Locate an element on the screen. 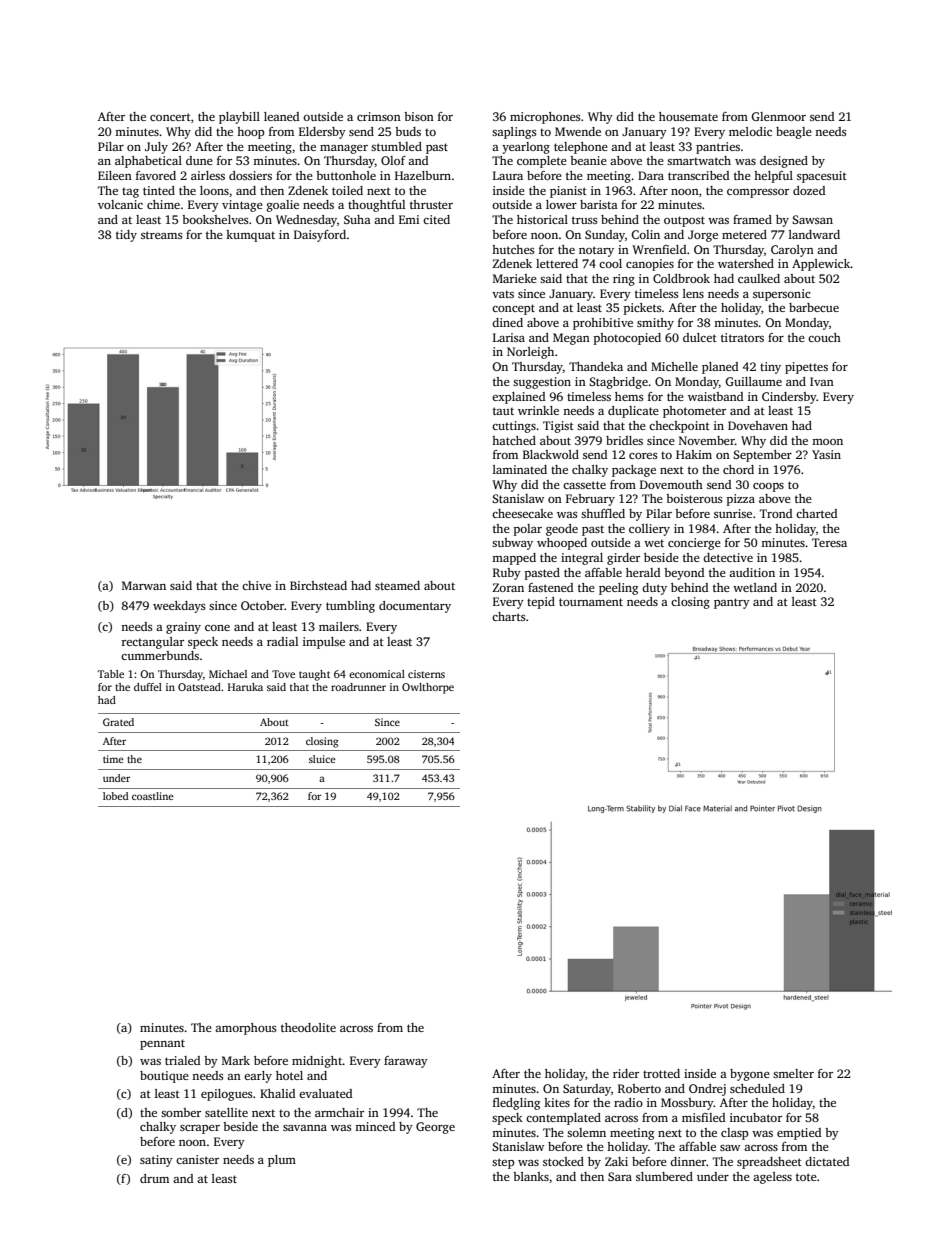 This screenshot has height=1233, width=952. Owlthorpe is located at coordinates (428, 688).
